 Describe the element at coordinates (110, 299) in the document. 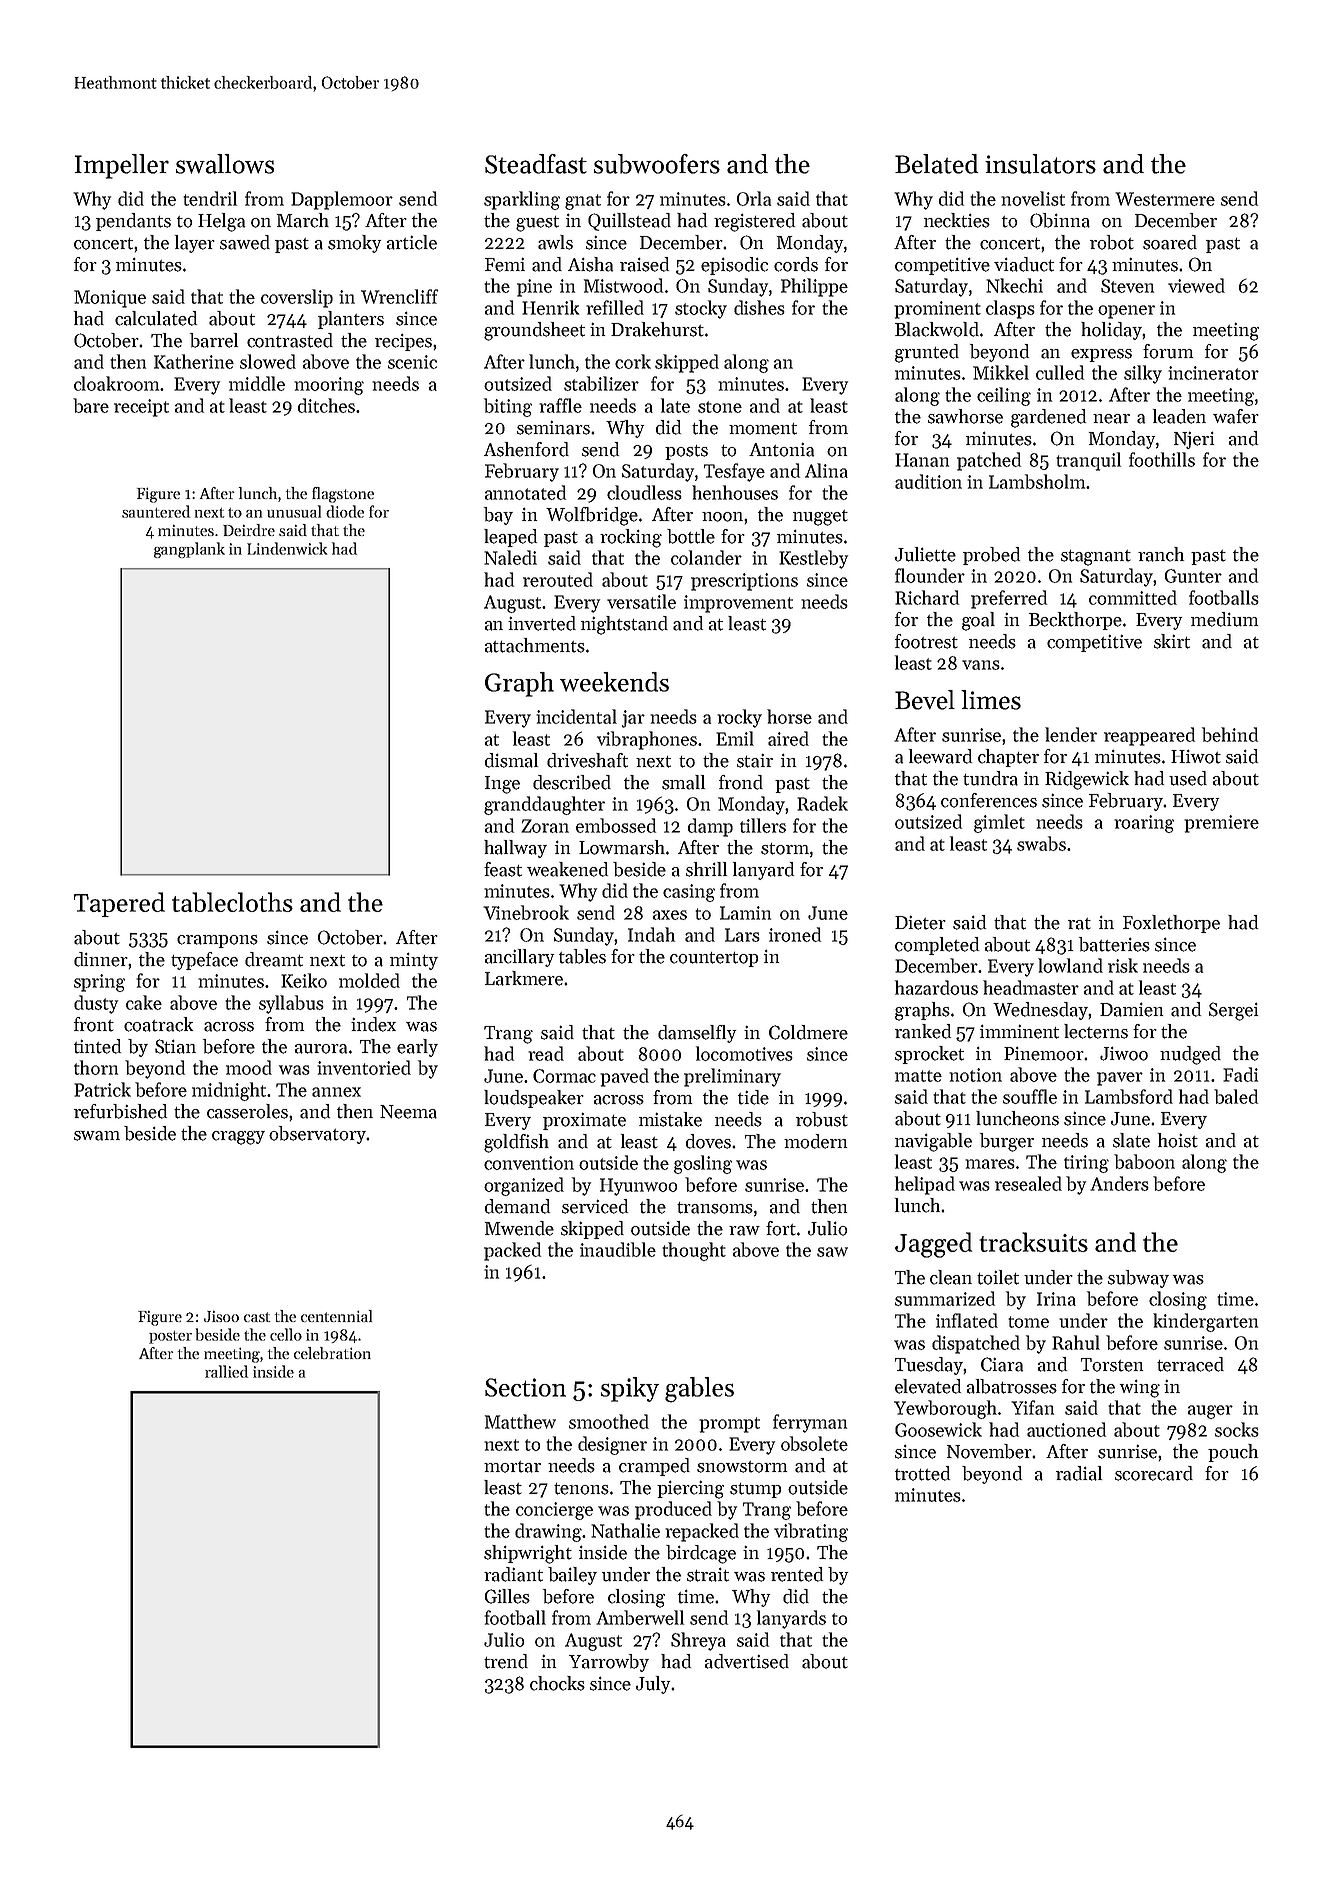

I see `Monique` at that location.
